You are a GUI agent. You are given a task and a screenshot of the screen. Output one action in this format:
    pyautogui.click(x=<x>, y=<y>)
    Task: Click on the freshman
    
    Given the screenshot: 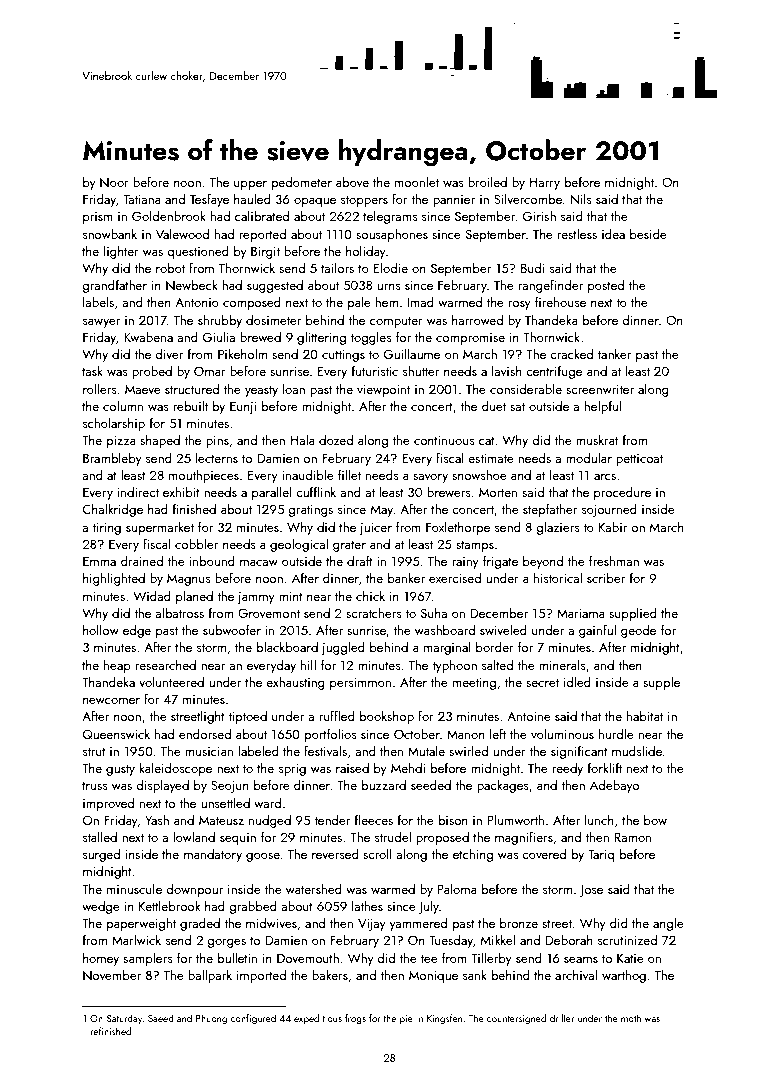 What is the action you would take?
    pyautogui.click(x=614, y=560)
